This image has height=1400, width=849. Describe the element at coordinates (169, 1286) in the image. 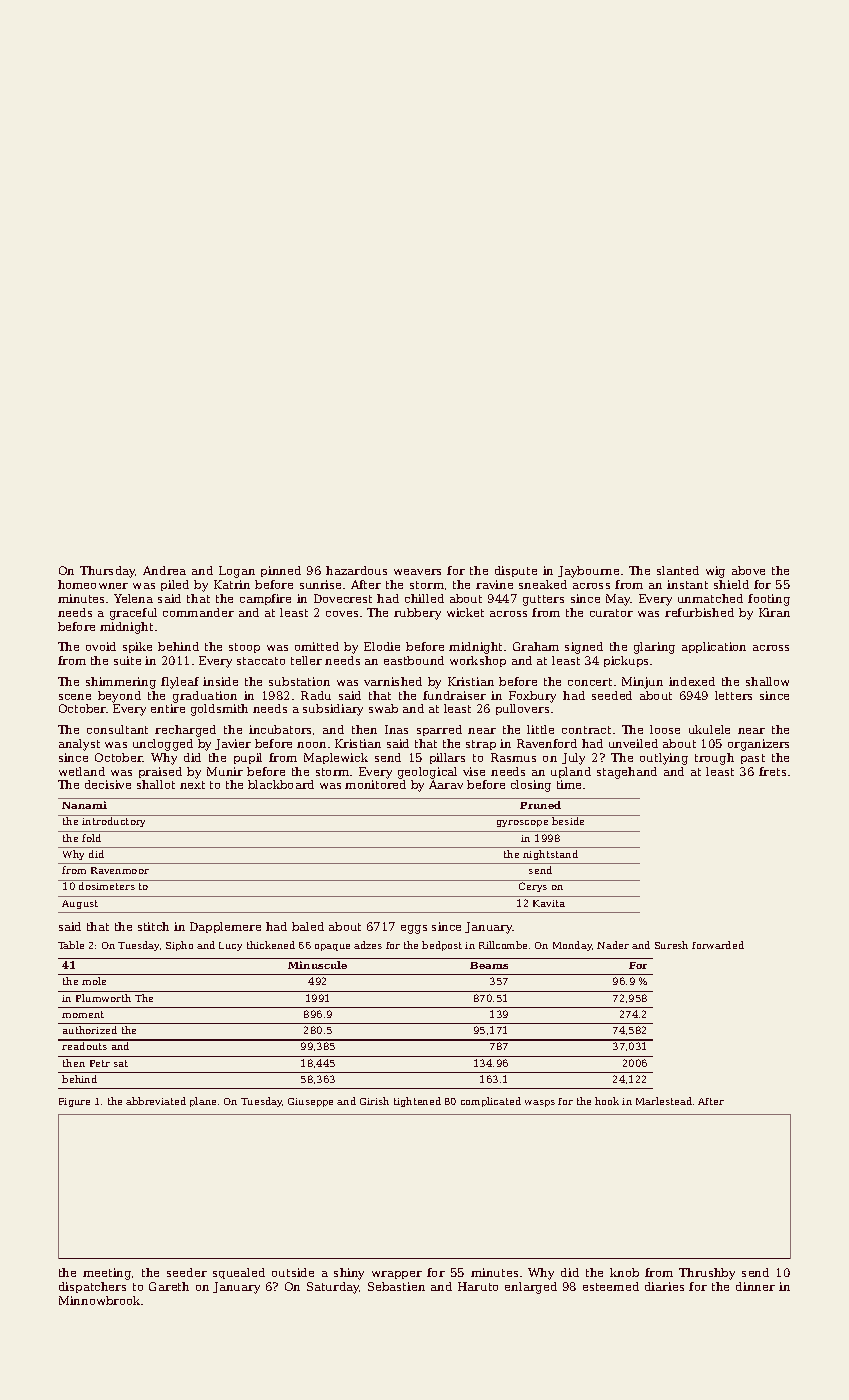

I see `Gareth` at that location.
